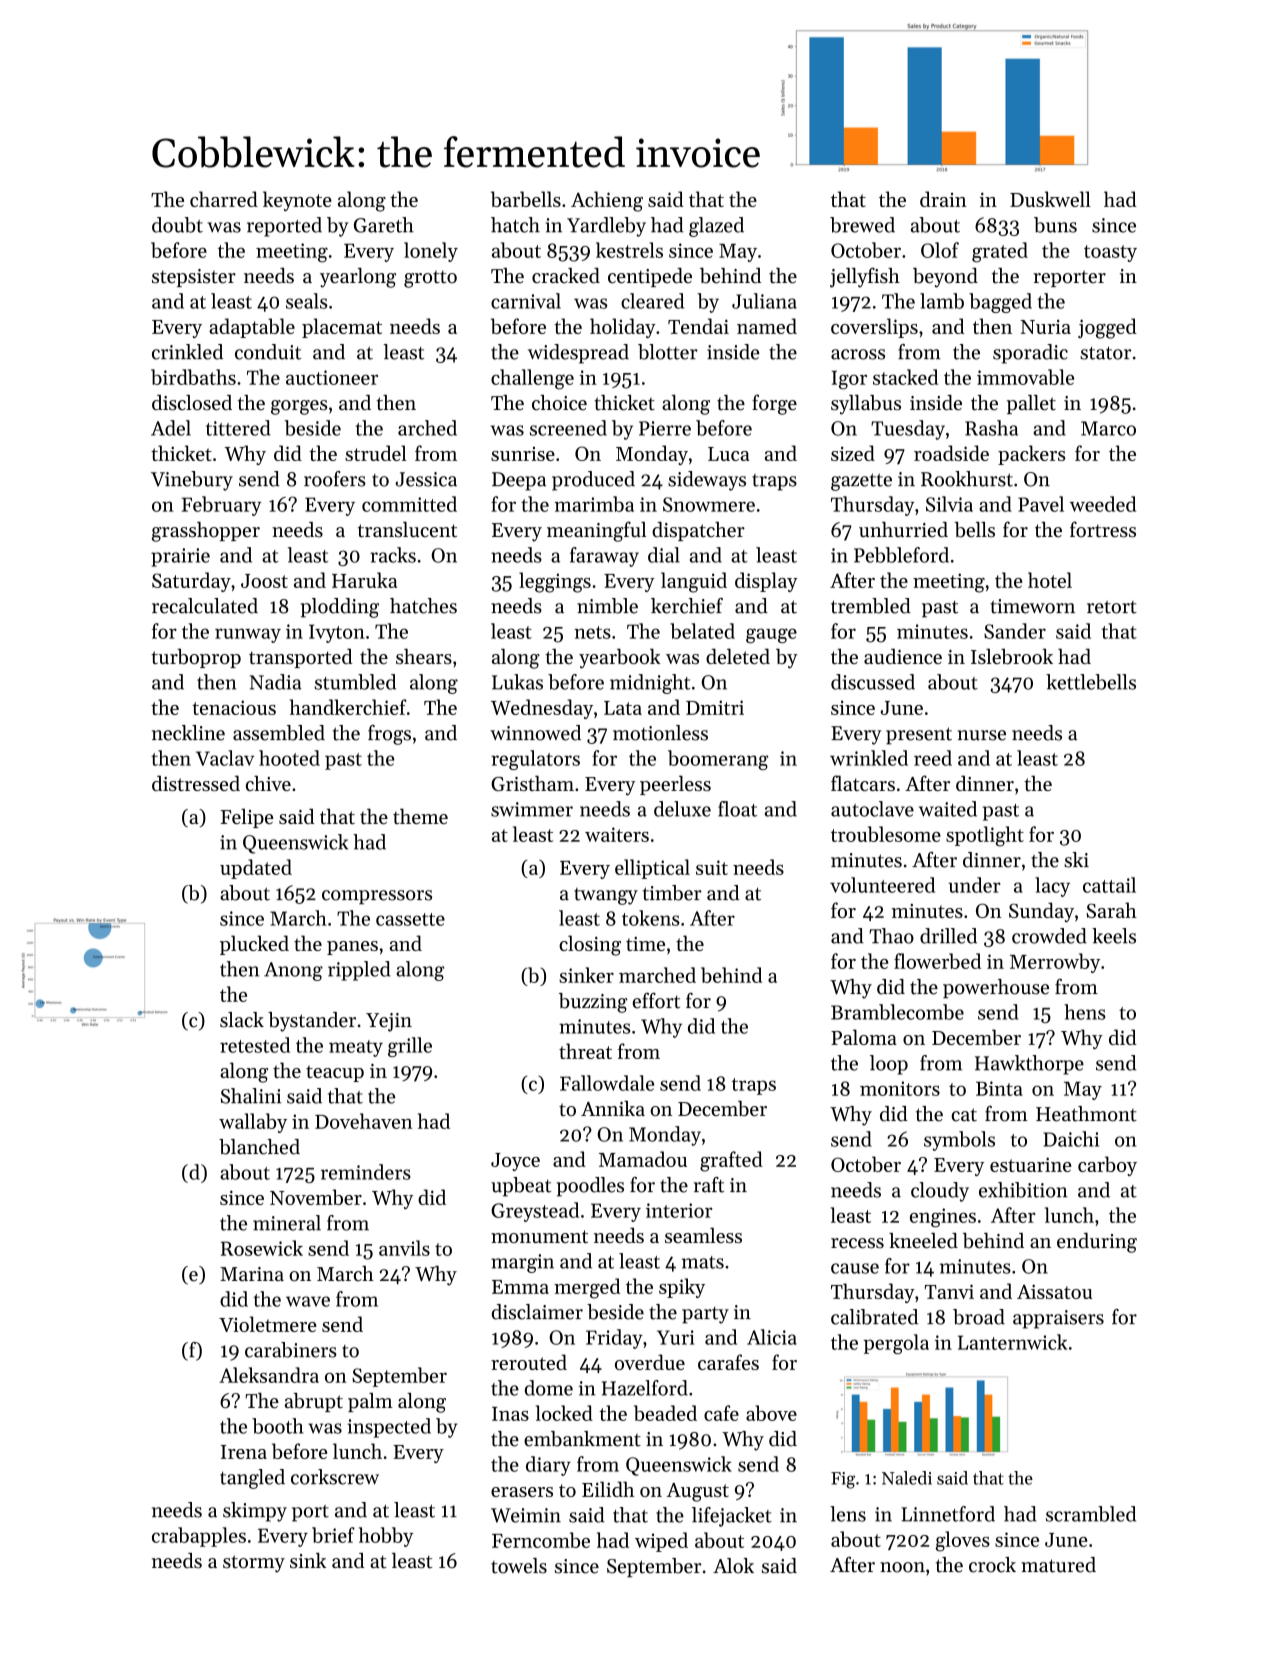 The height and width of the image is (1667, 1288). I want to click on stormy, so click(254, 1564).
